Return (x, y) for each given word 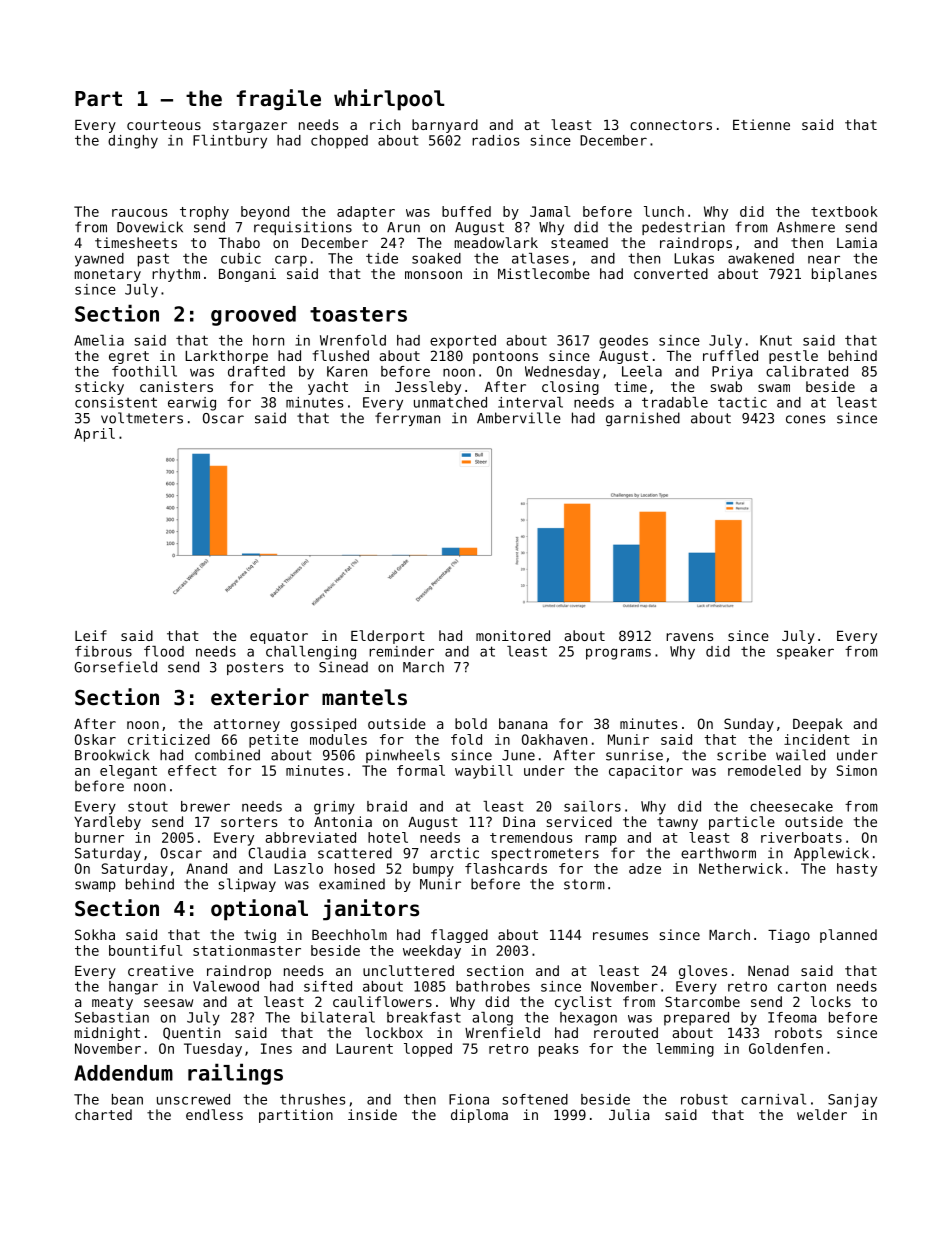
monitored (513, 635)
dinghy (133, 142)
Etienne (761, 124)
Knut (776, 340)
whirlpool (389, 100)
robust (704, 1099)
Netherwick (740, 868)
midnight (107, 1034)
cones (805, 419)
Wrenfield (502, 1032)
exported (463, 342)
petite (273, 741)
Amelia (99, 340)
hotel (388, 837)
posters (255, 668)
